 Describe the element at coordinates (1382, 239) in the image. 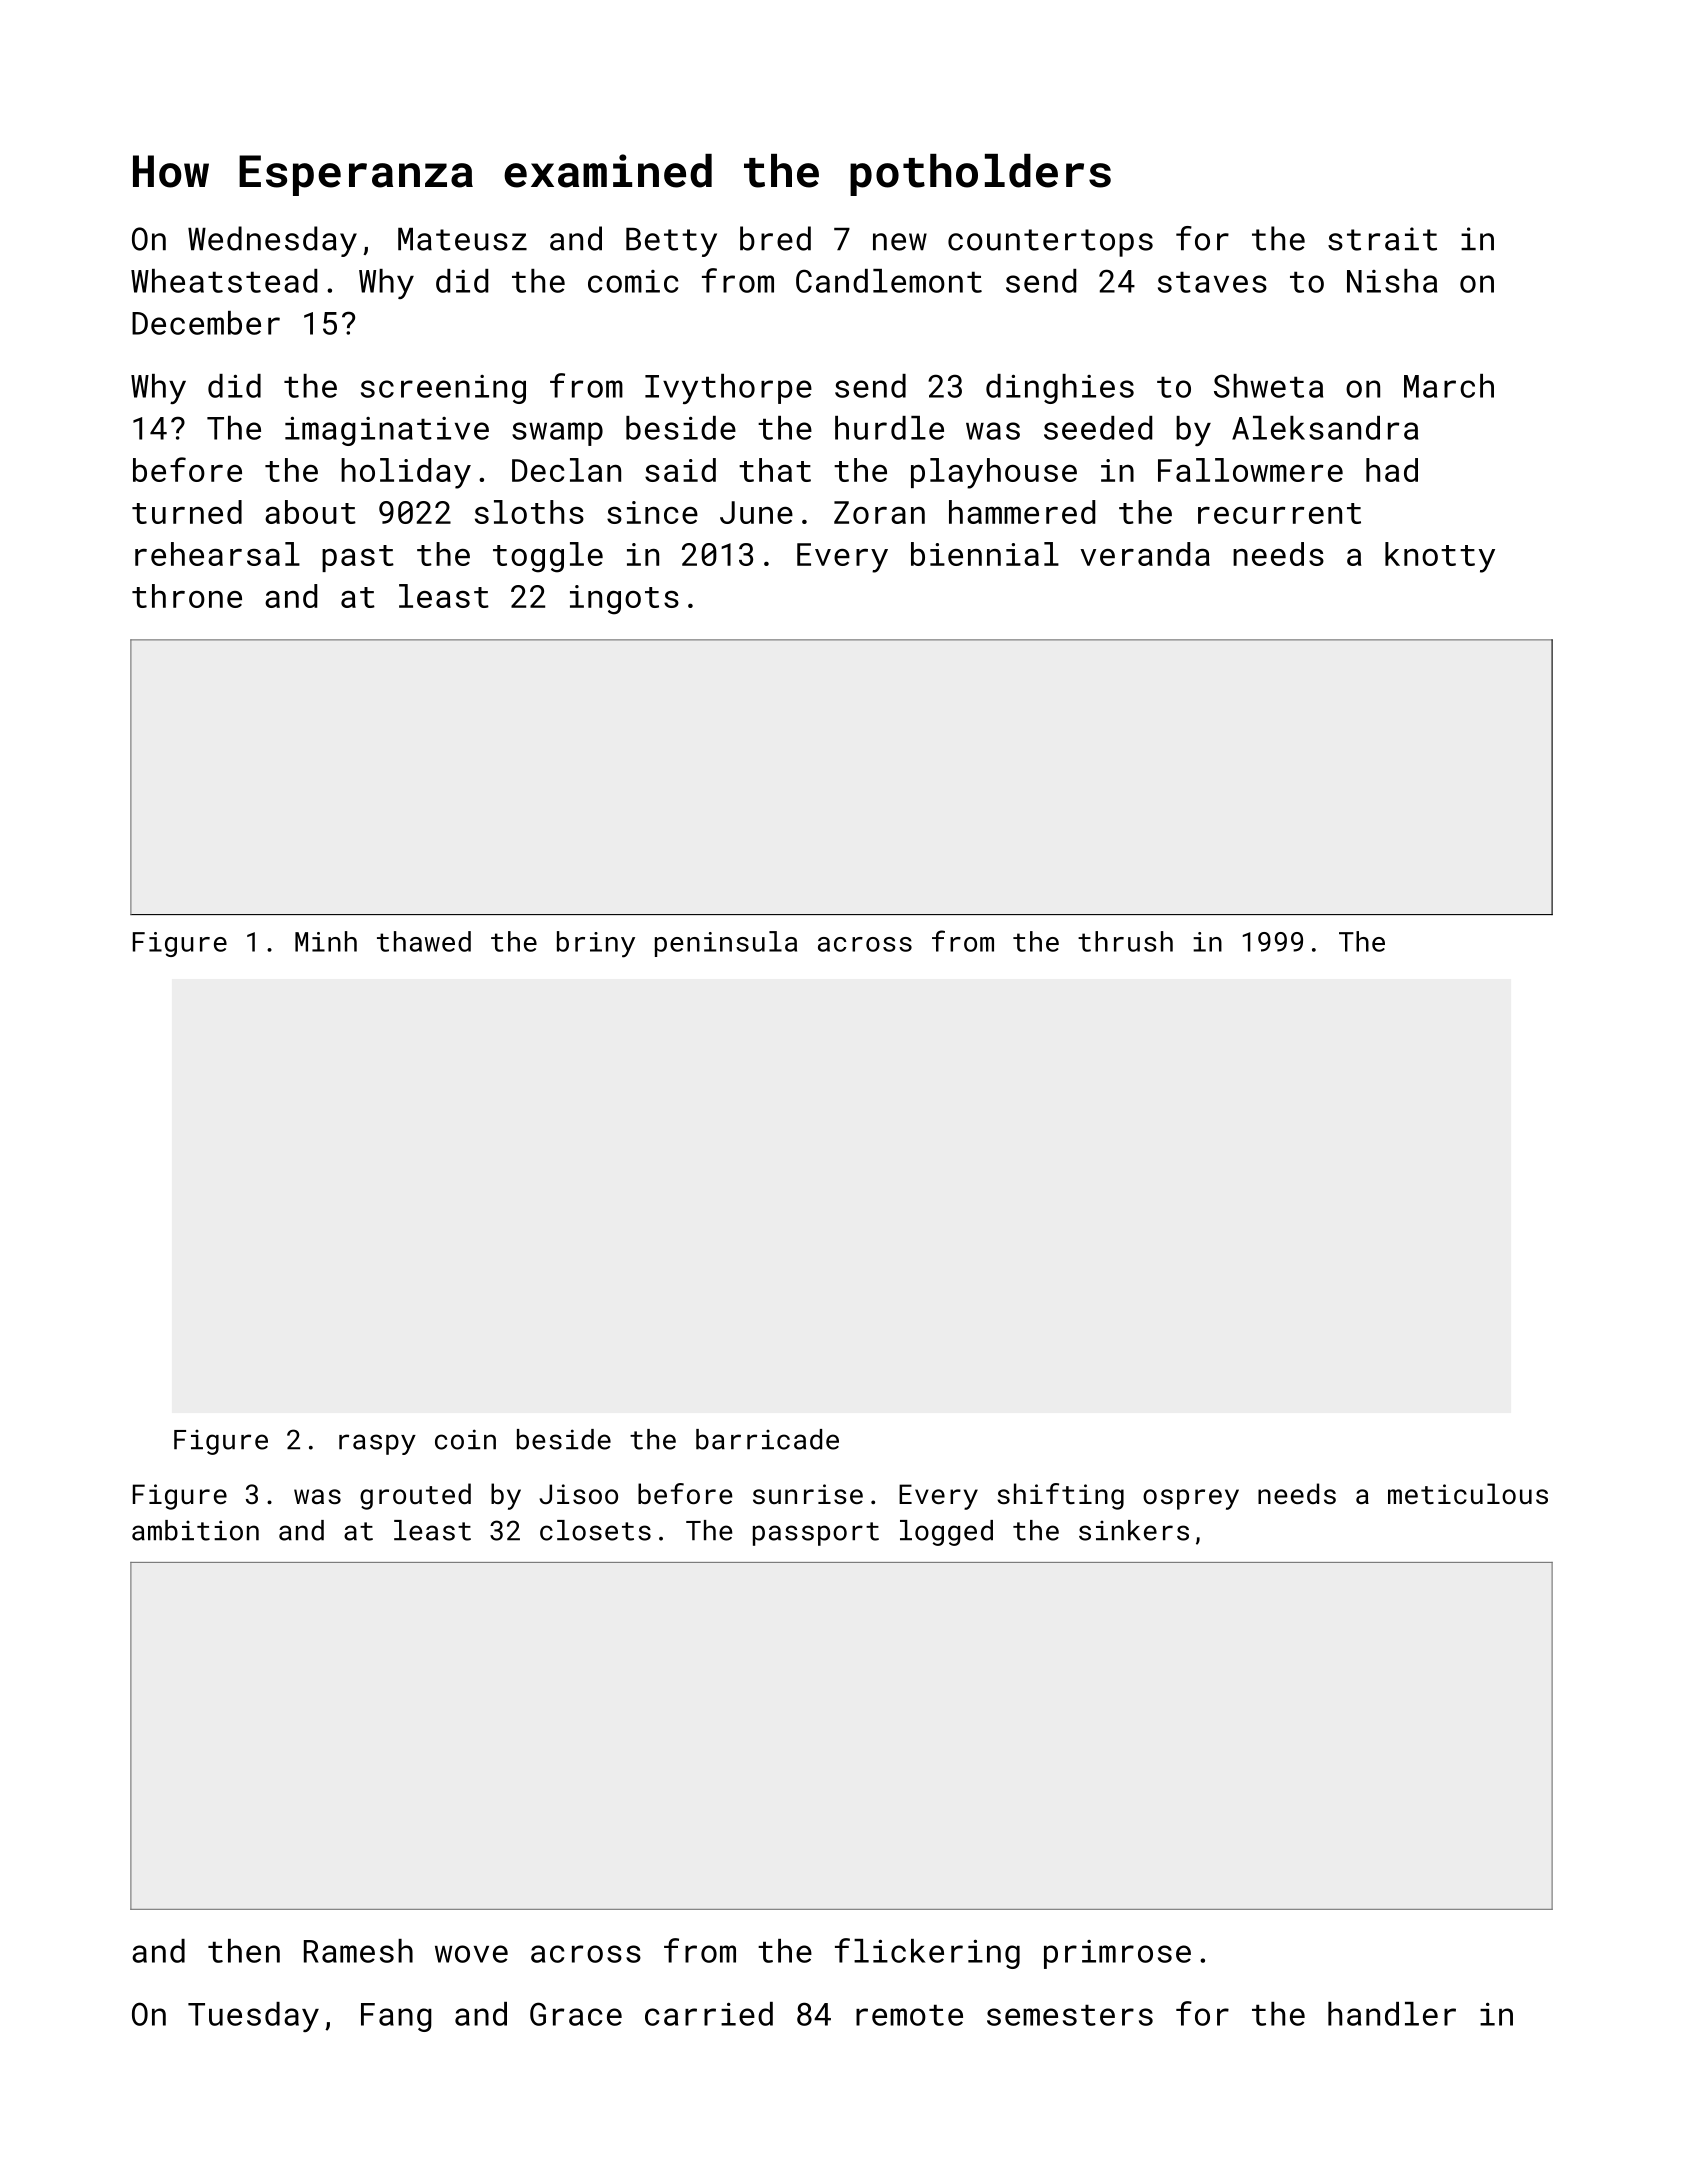

I see `strait` at that location.
